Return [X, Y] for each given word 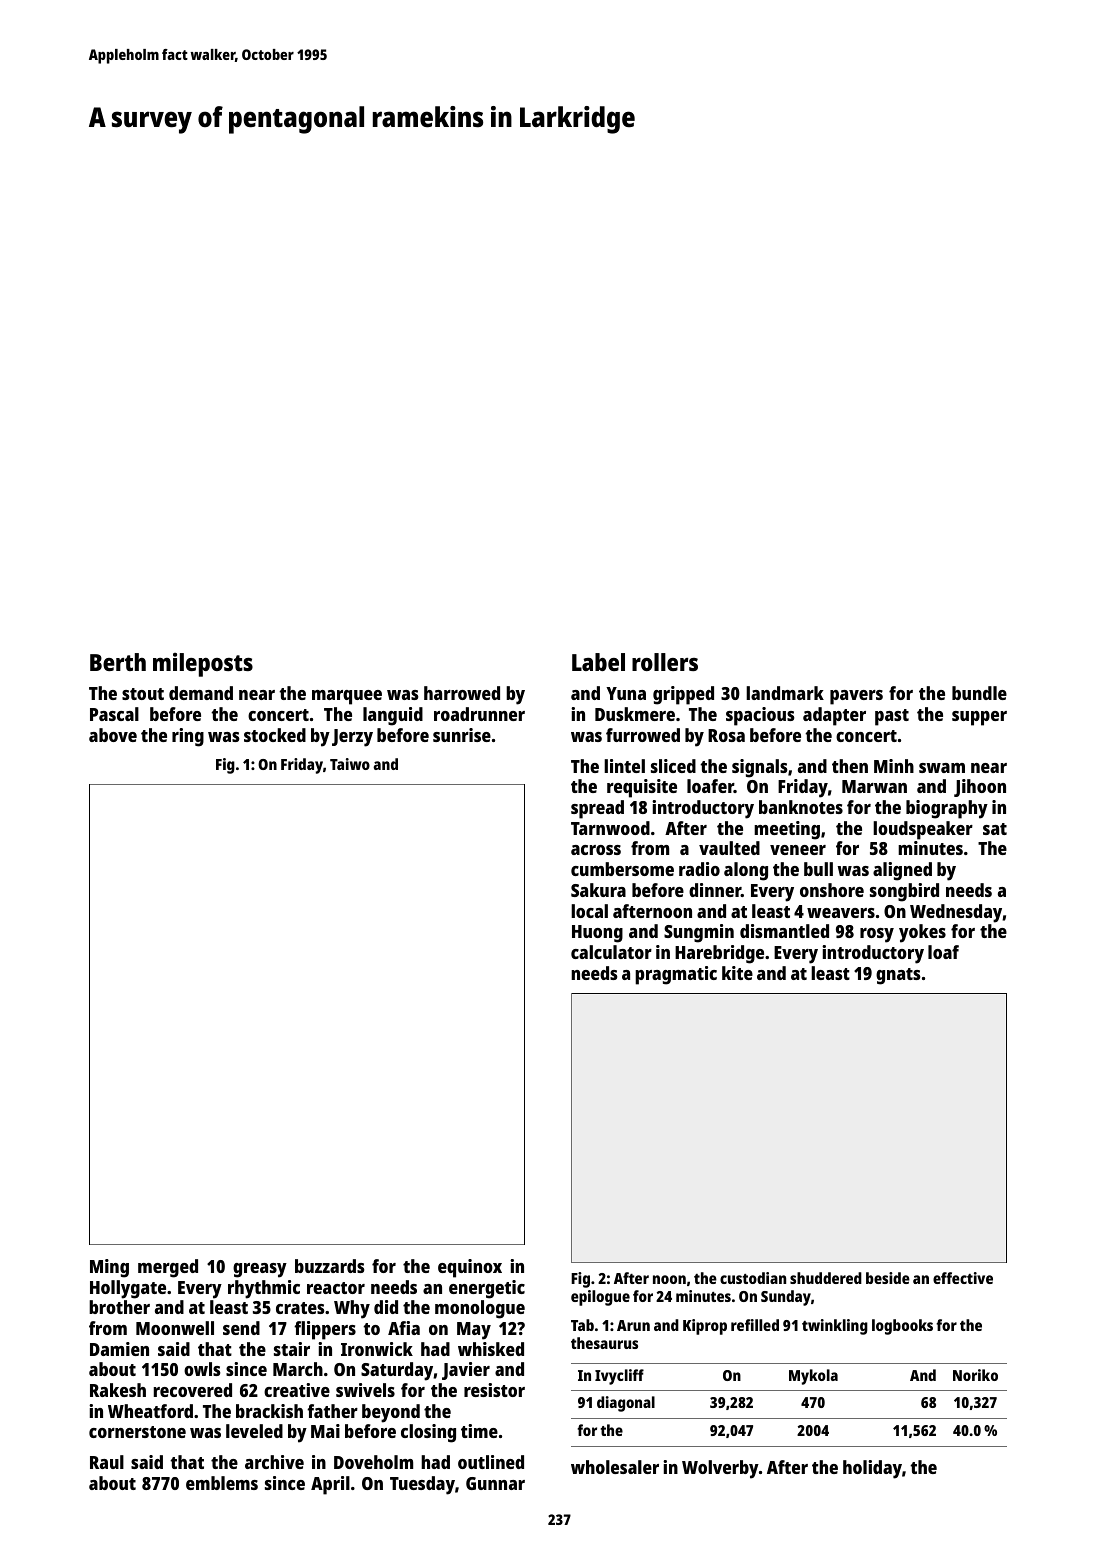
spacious [760, 716]
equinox [470, 1268]
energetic [487, 1289]
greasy [260, 1270]
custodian [753, 1278]
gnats [898, 976]
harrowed [462, 693]
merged [168, 1268]
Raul [107, 1462]
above [113, 735]
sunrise [462, 735]
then [850, 766]
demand [201, 693]
